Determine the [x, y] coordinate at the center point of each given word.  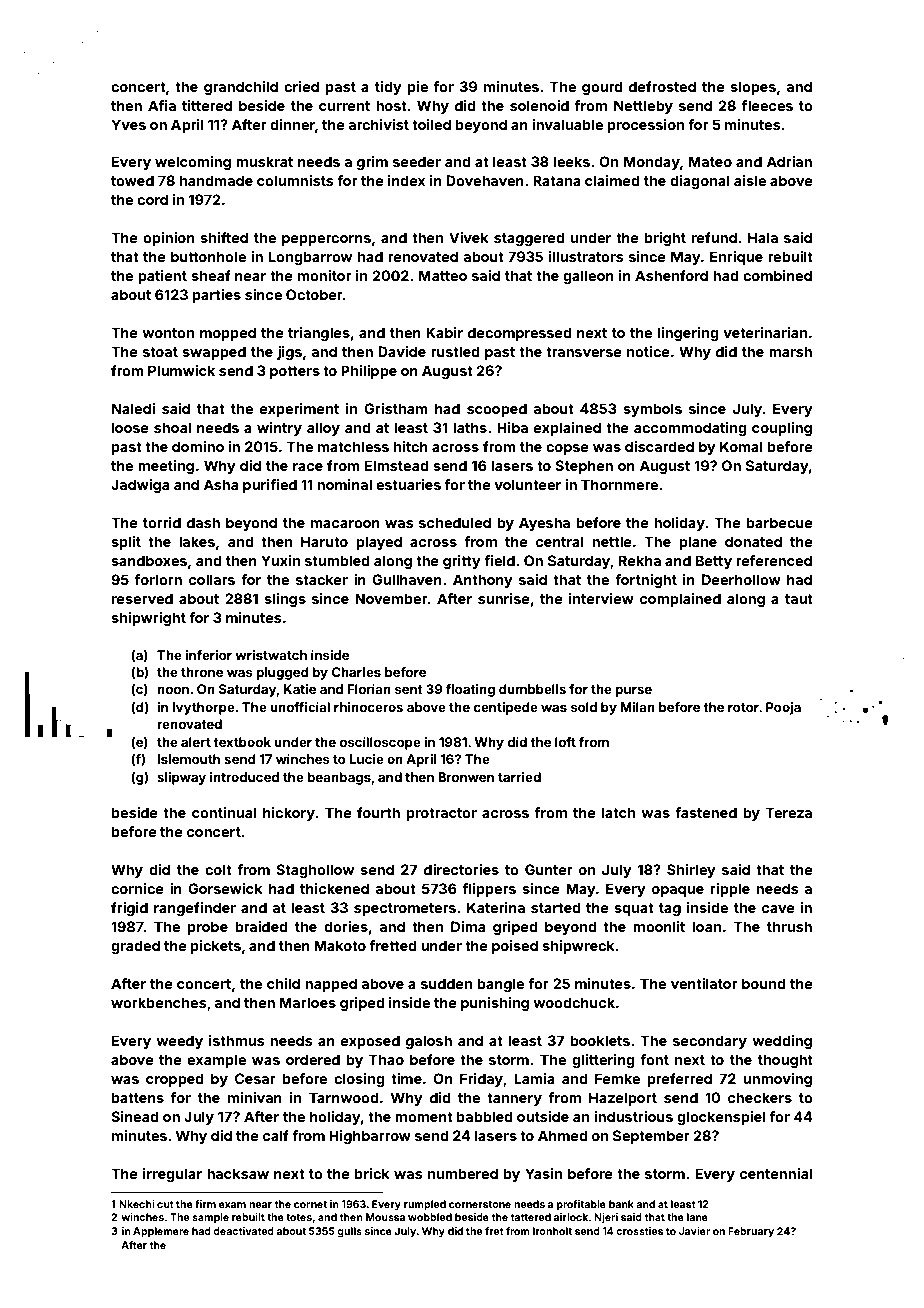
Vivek [469, 237]
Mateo [710, 161]
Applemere [161, 1232]
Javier [694, 1231]
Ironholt [552, 1231]
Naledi [133, 408]
